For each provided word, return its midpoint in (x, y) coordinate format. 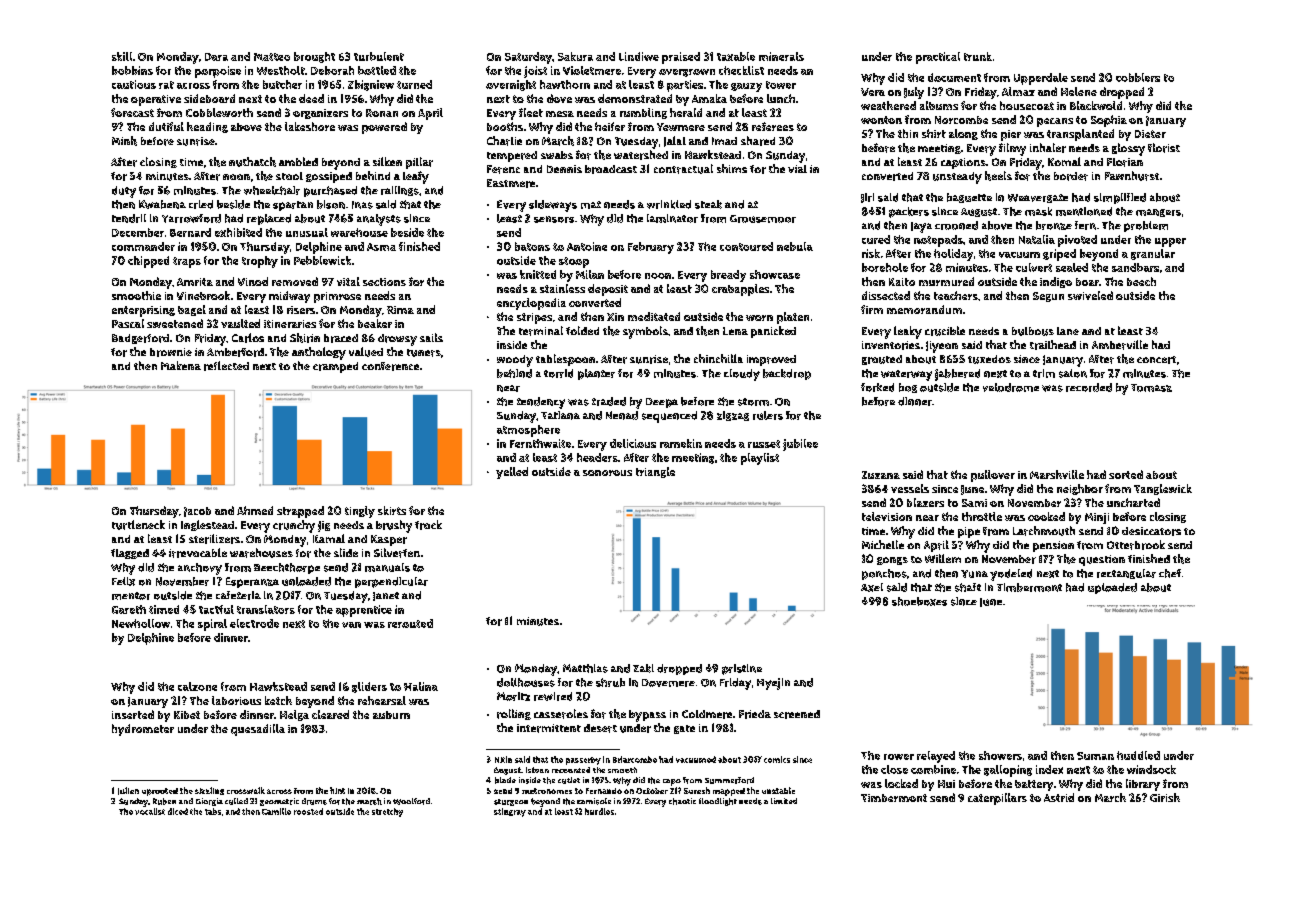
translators (266, 609)
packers (909, 212)
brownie (171, 352)
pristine (742, 669)
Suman (1095, 756)
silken (387, 161)
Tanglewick (1163, 489)
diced (178, 811)
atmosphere (528, 431)
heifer (610, 126)
